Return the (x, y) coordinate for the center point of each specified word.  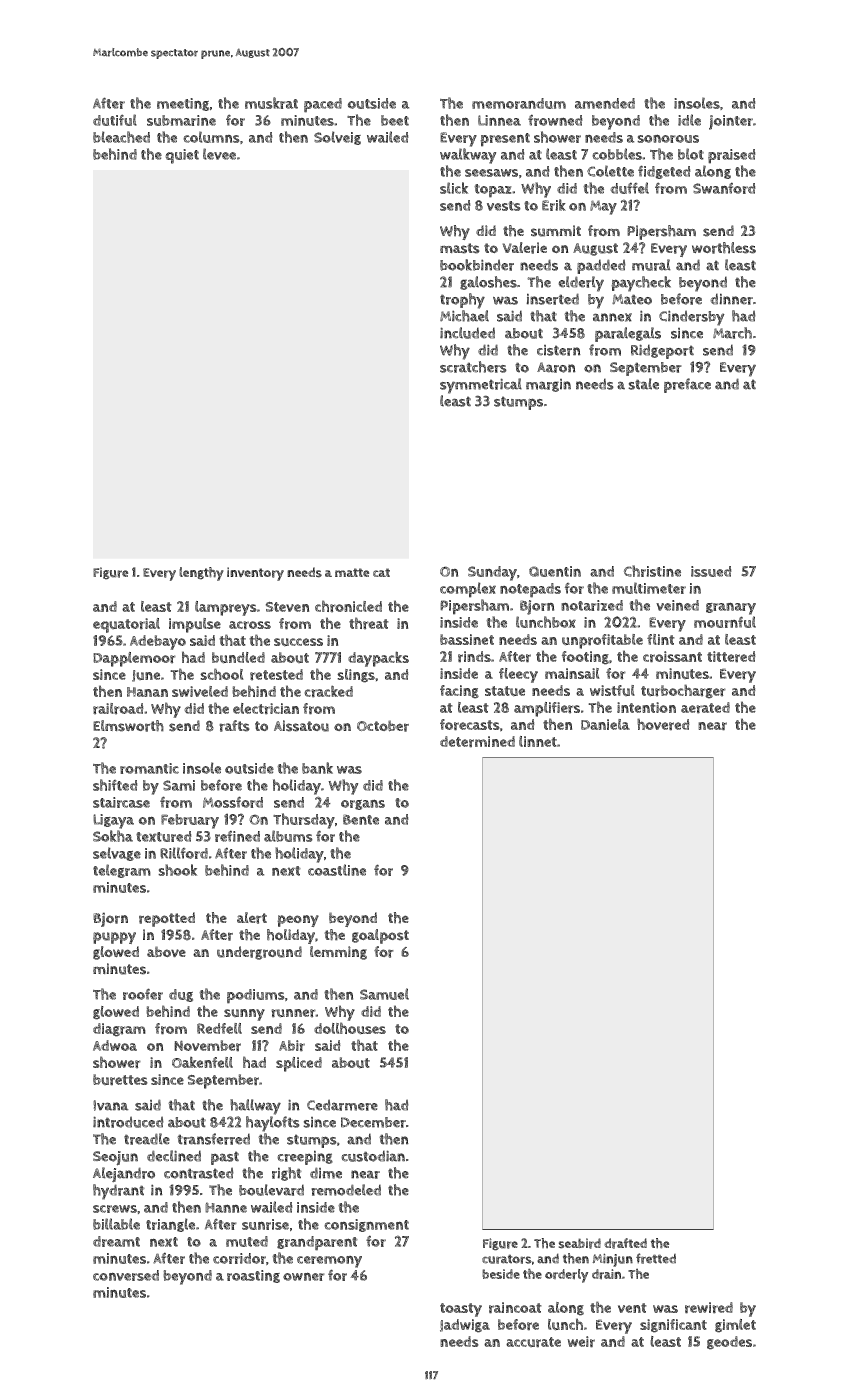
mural (651, 265)
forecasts (470, 725)
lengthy (201, 574)
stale (643, 384)
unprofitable (602, 641)
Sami (179, 785)
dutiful (115, 120)
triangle (170, 1225)
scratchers (473, 367)
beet (395, 120)
